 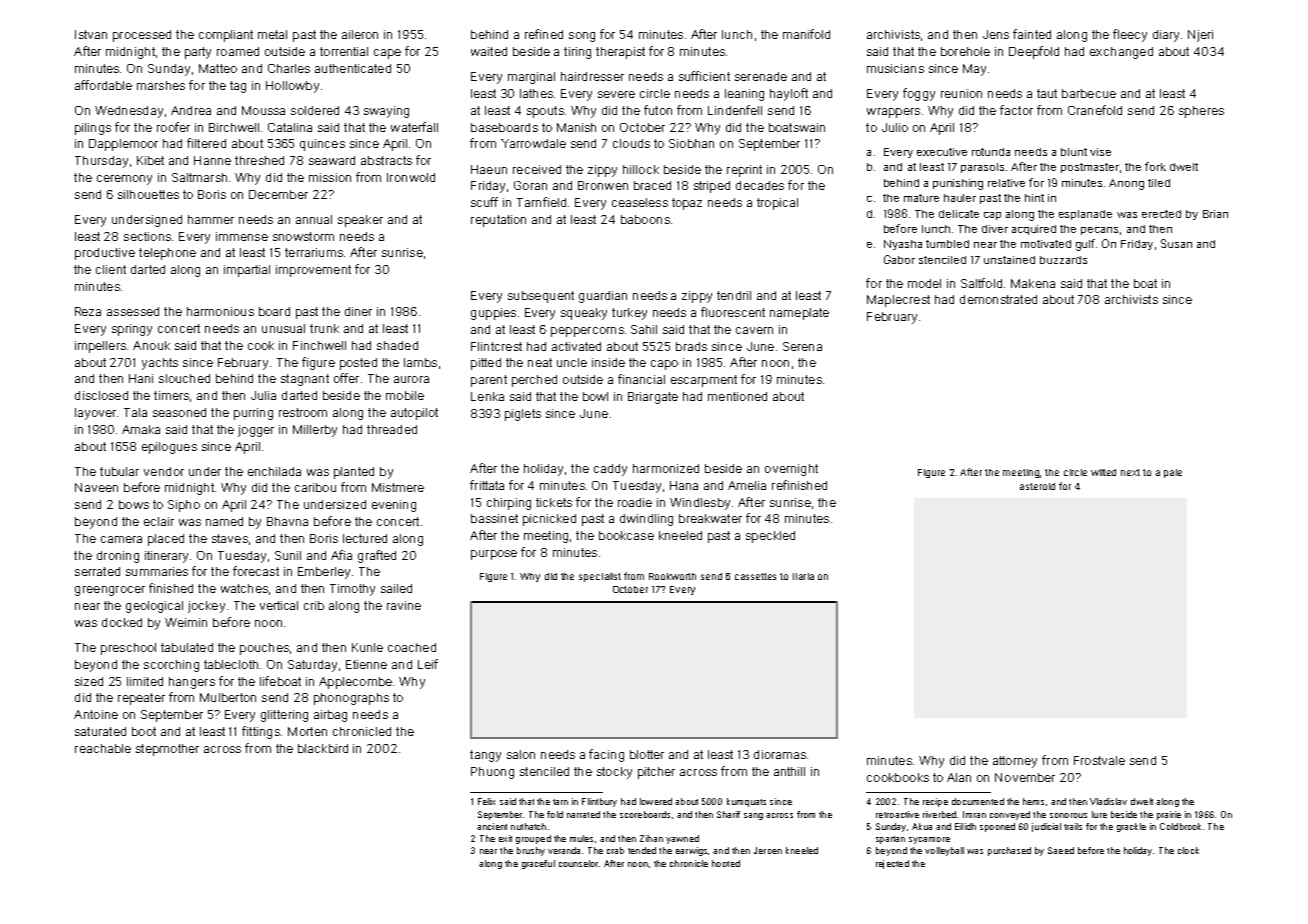 I want to click on sections, so click(x=147, y=236).
